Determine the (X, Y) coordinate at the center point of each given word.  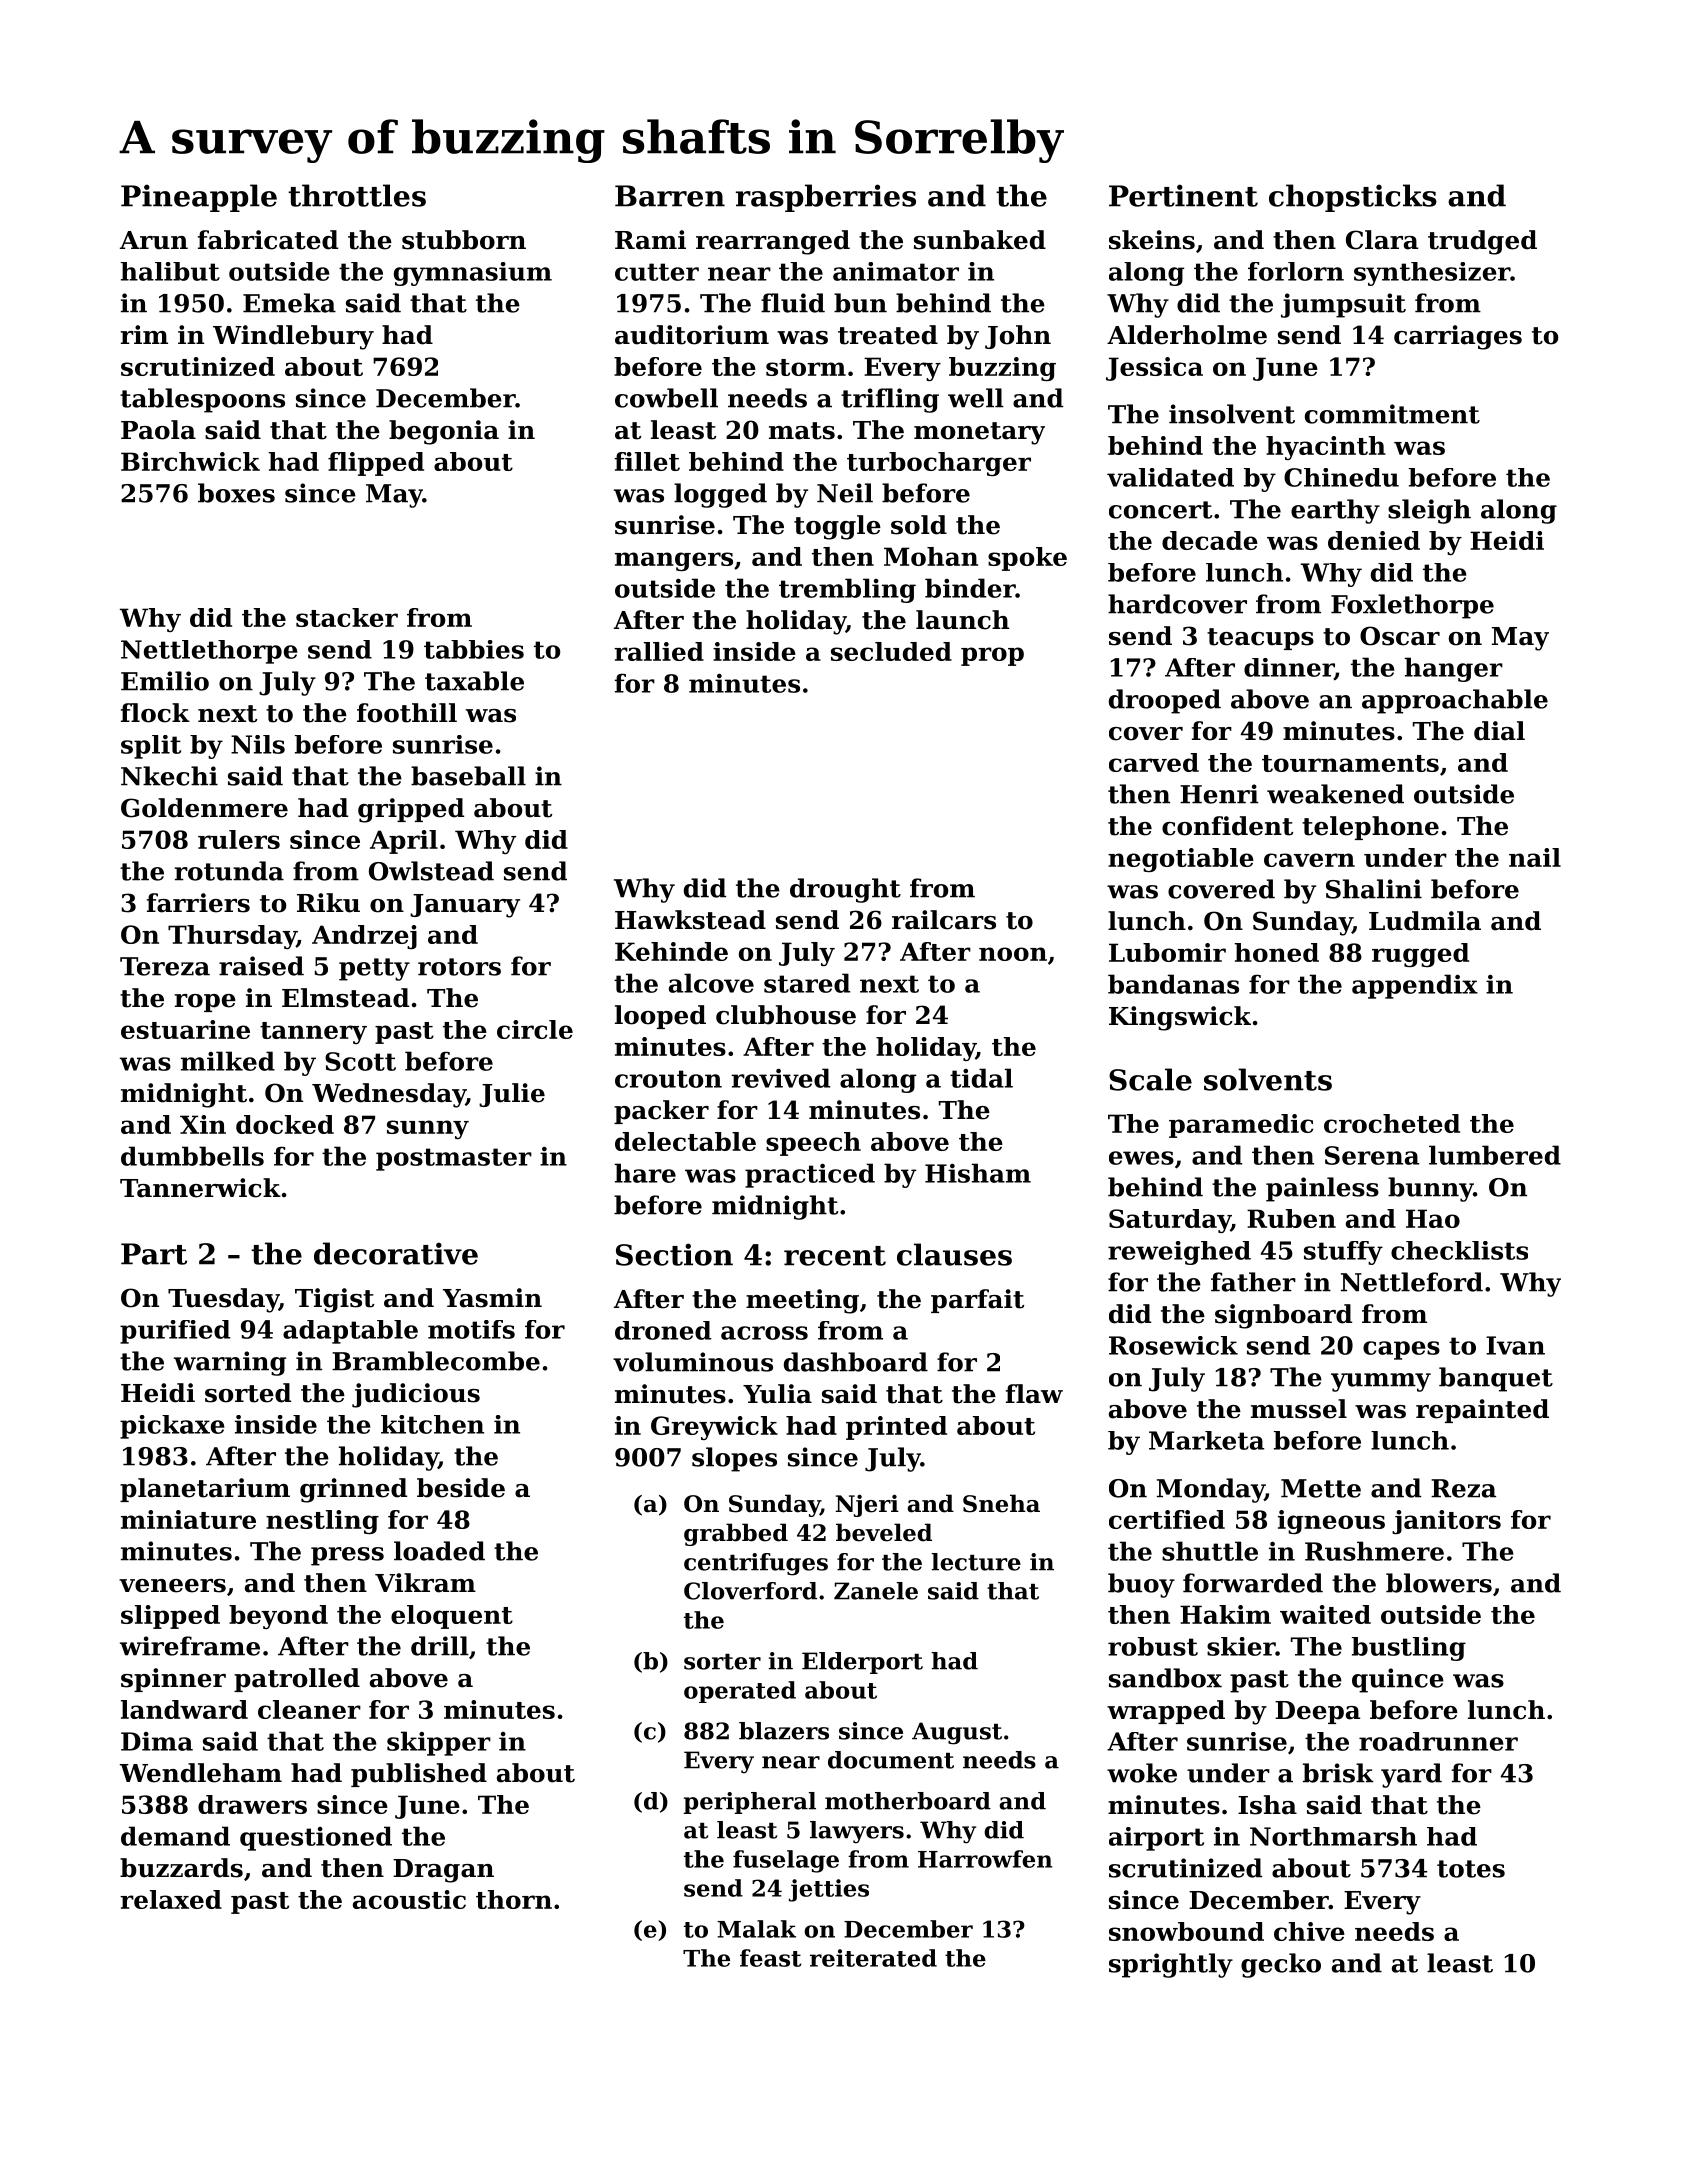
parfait (977, 1301)
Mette (1321, 1488)
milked (228, 1061)
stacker (347, 617)
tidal (981, 1078)
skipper (439, 1743)
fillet (647, 461)
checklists (1459, 1250)
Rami (650, 240)
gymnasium (473, 274)
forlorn (1296, 271)
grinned (353, 1490)
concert (1160, 510)
